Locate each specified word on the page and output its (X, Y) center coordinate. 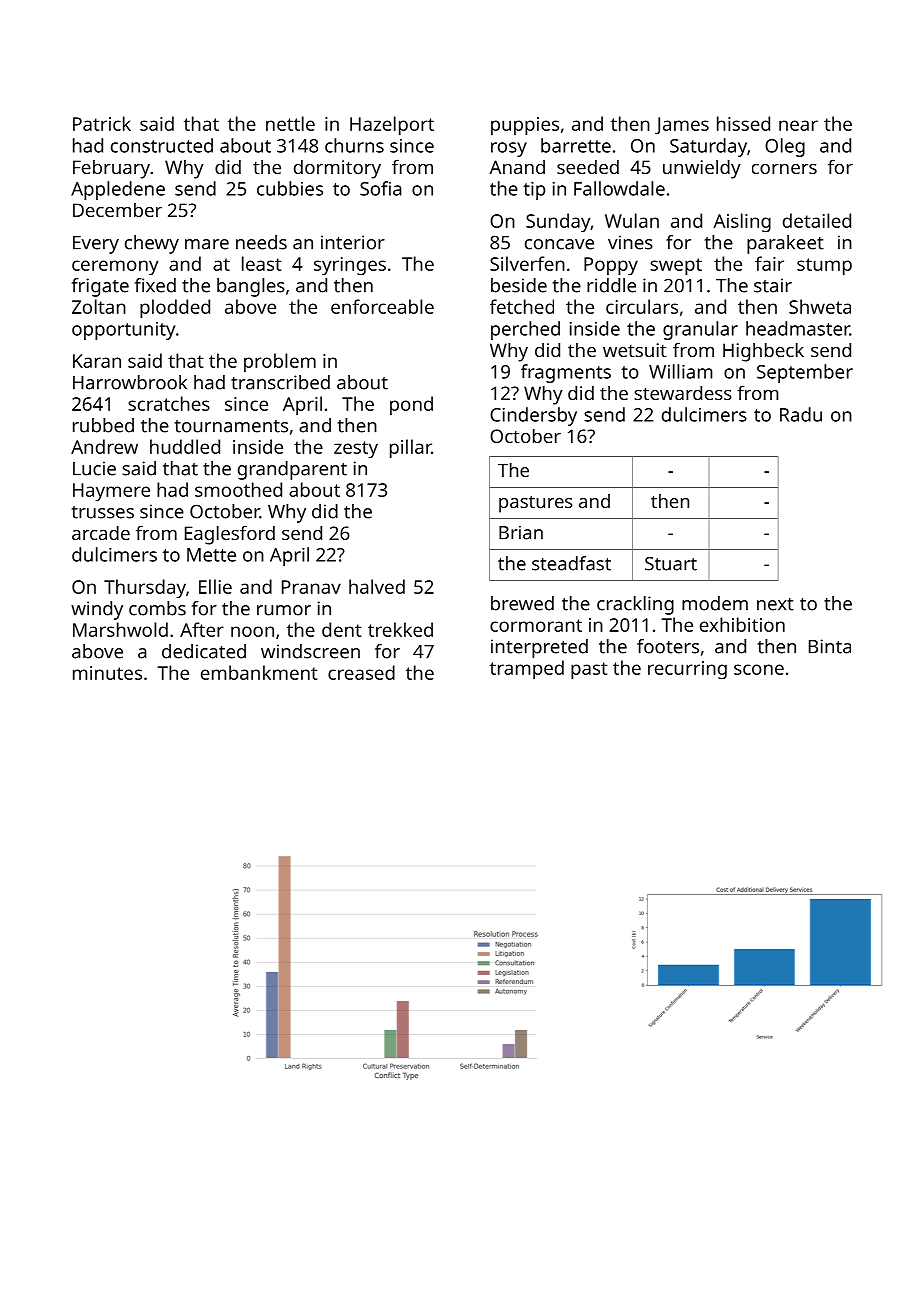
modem (715, 603)
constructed (162, 145)
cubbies (290, 188)
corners (784, 169)
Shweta (820, 306)
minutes (107, 673)
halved (377, 586)
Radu (801, 414)
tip (534, 191)
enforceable (382, 306)
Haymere (111, 492)
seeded (588, 167)
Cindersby (533, 416)
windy (97, 610)
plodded (175, 309)
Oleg (785, 147)
